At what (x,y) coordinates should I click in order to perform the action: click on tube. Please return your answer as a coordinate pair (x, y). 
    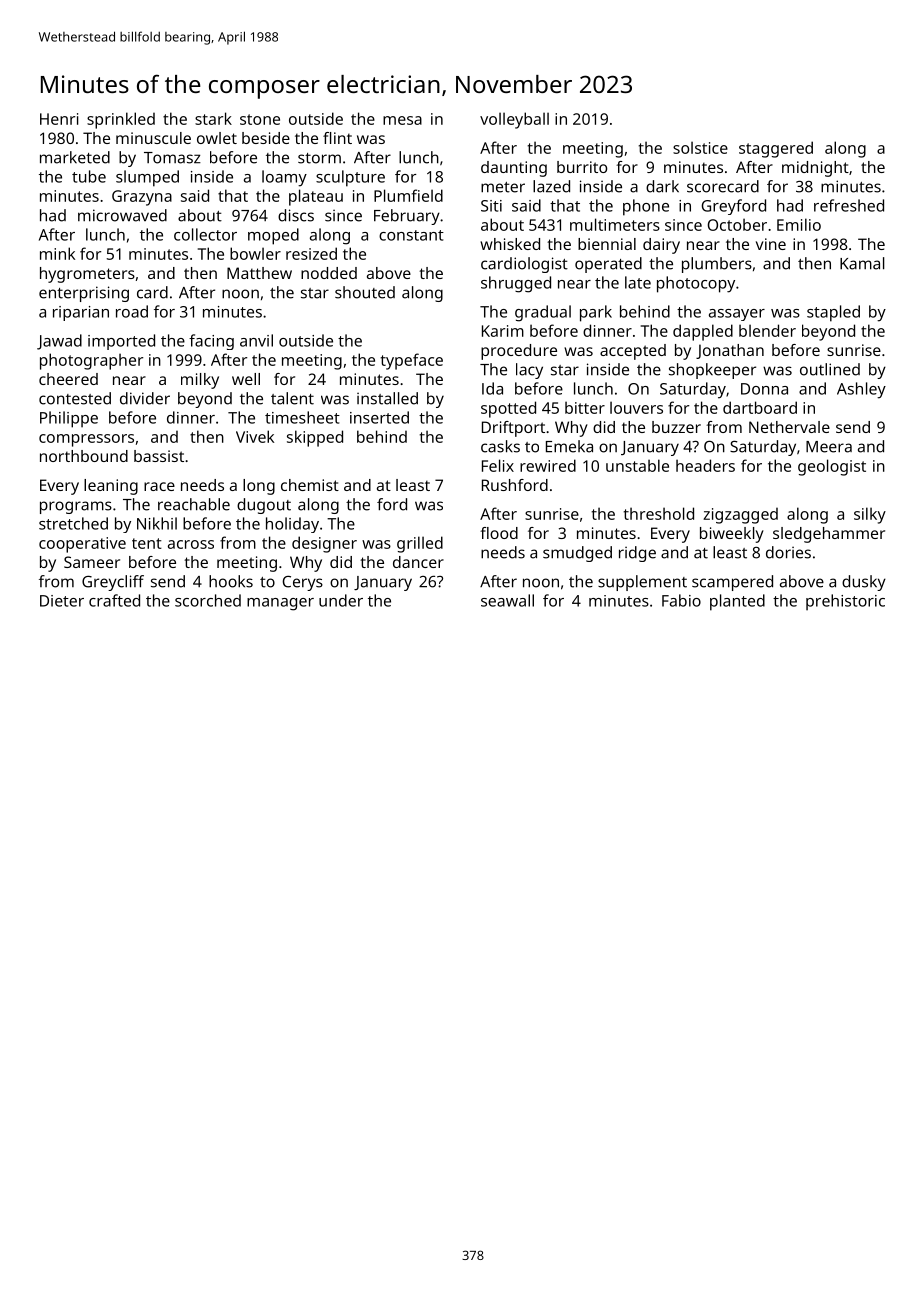
    Looking at the image, I should click on (89, 176).
